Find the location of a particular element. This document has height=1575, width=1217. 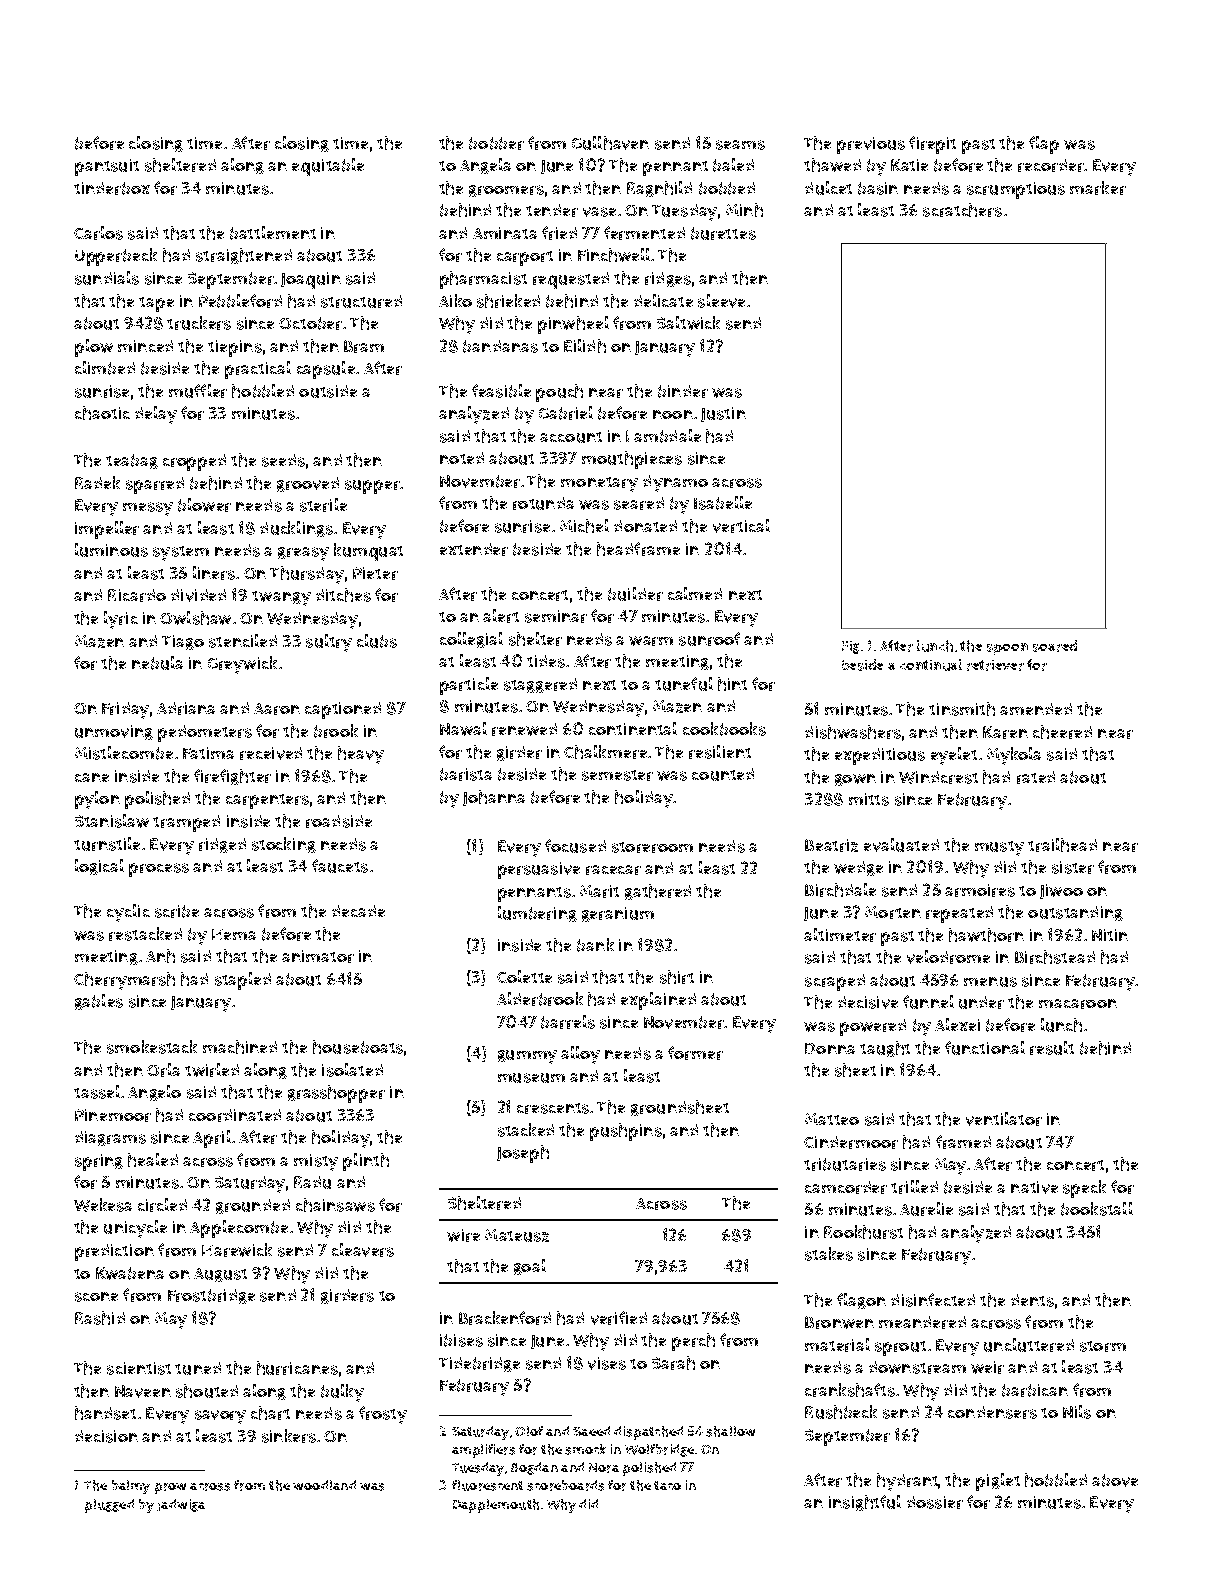

Karen is located at coordinates (1005, 732).
